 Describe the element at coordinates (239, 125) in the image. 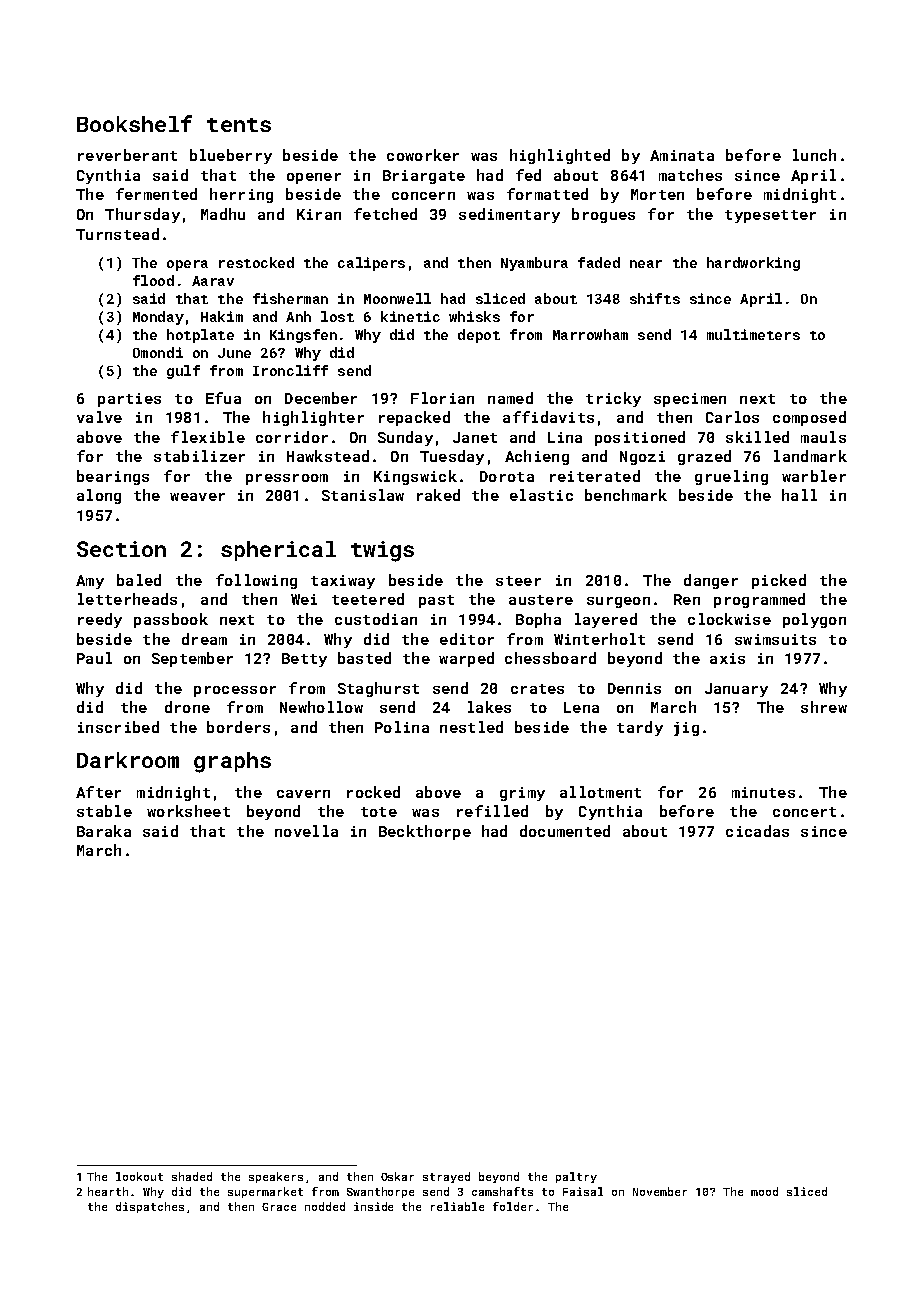

I see `tents` at that location.
